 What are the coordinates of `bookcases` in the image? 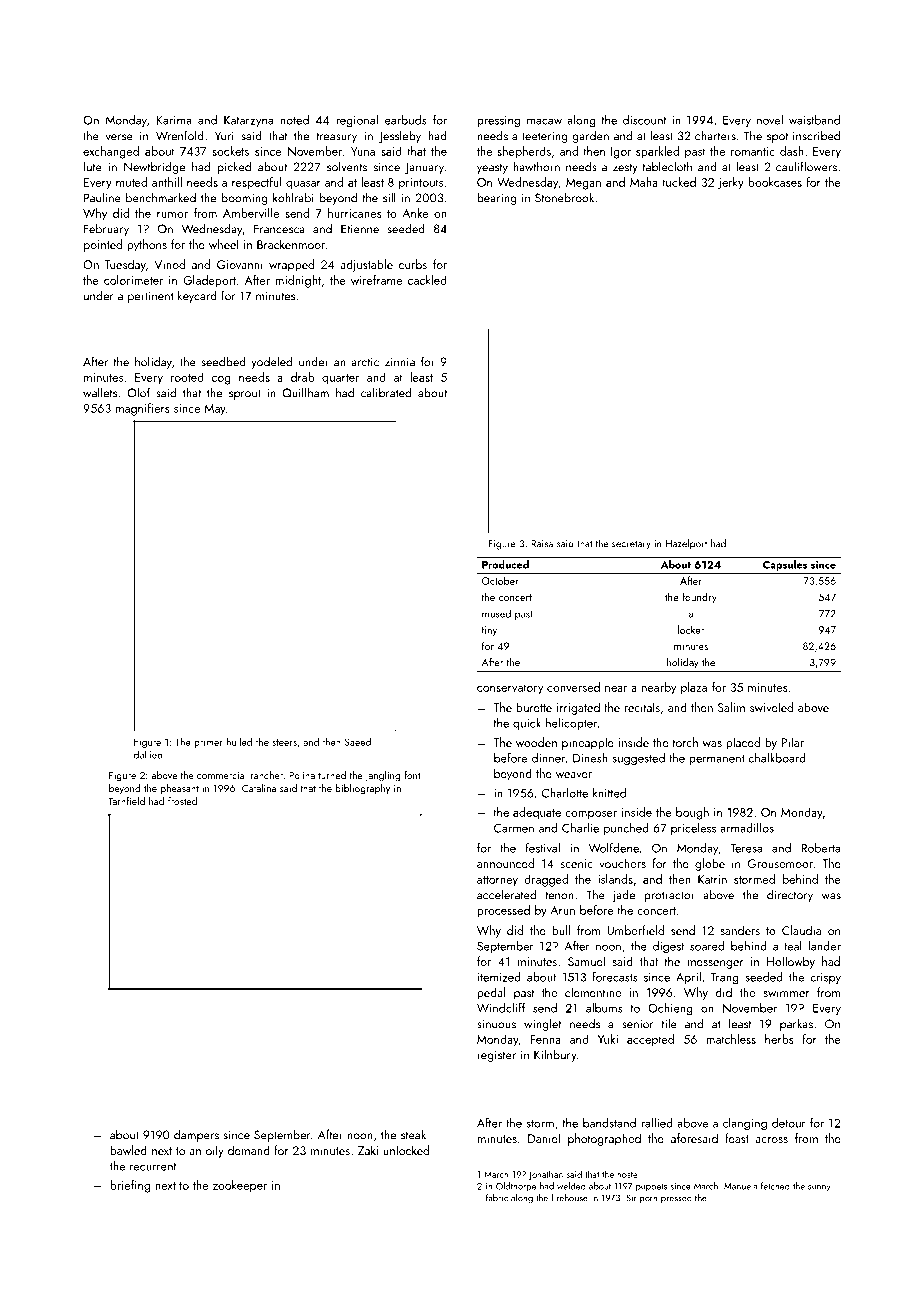 It's located at (775, 182).
